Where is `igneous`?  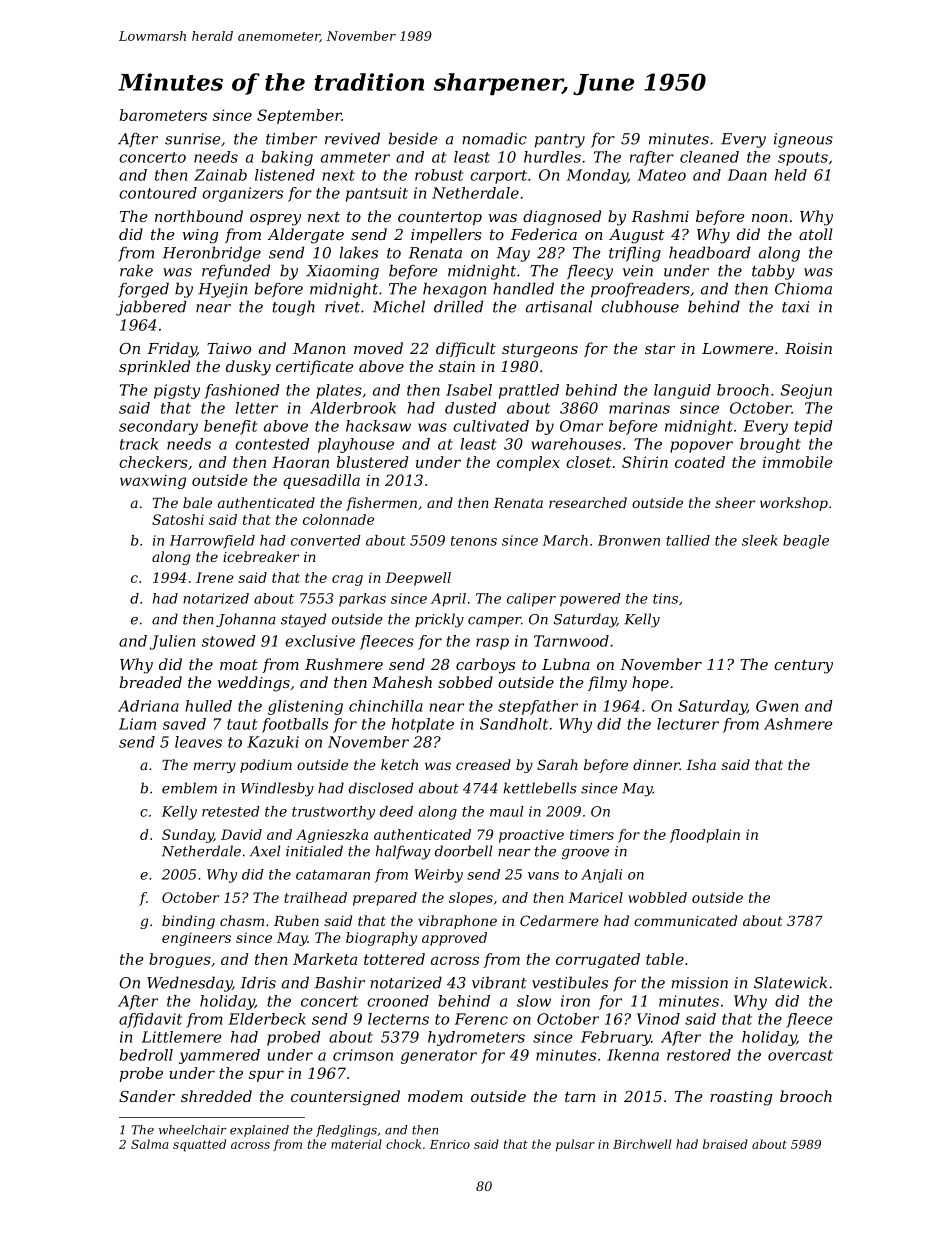 igneous is located at coordinates (803, 140).
